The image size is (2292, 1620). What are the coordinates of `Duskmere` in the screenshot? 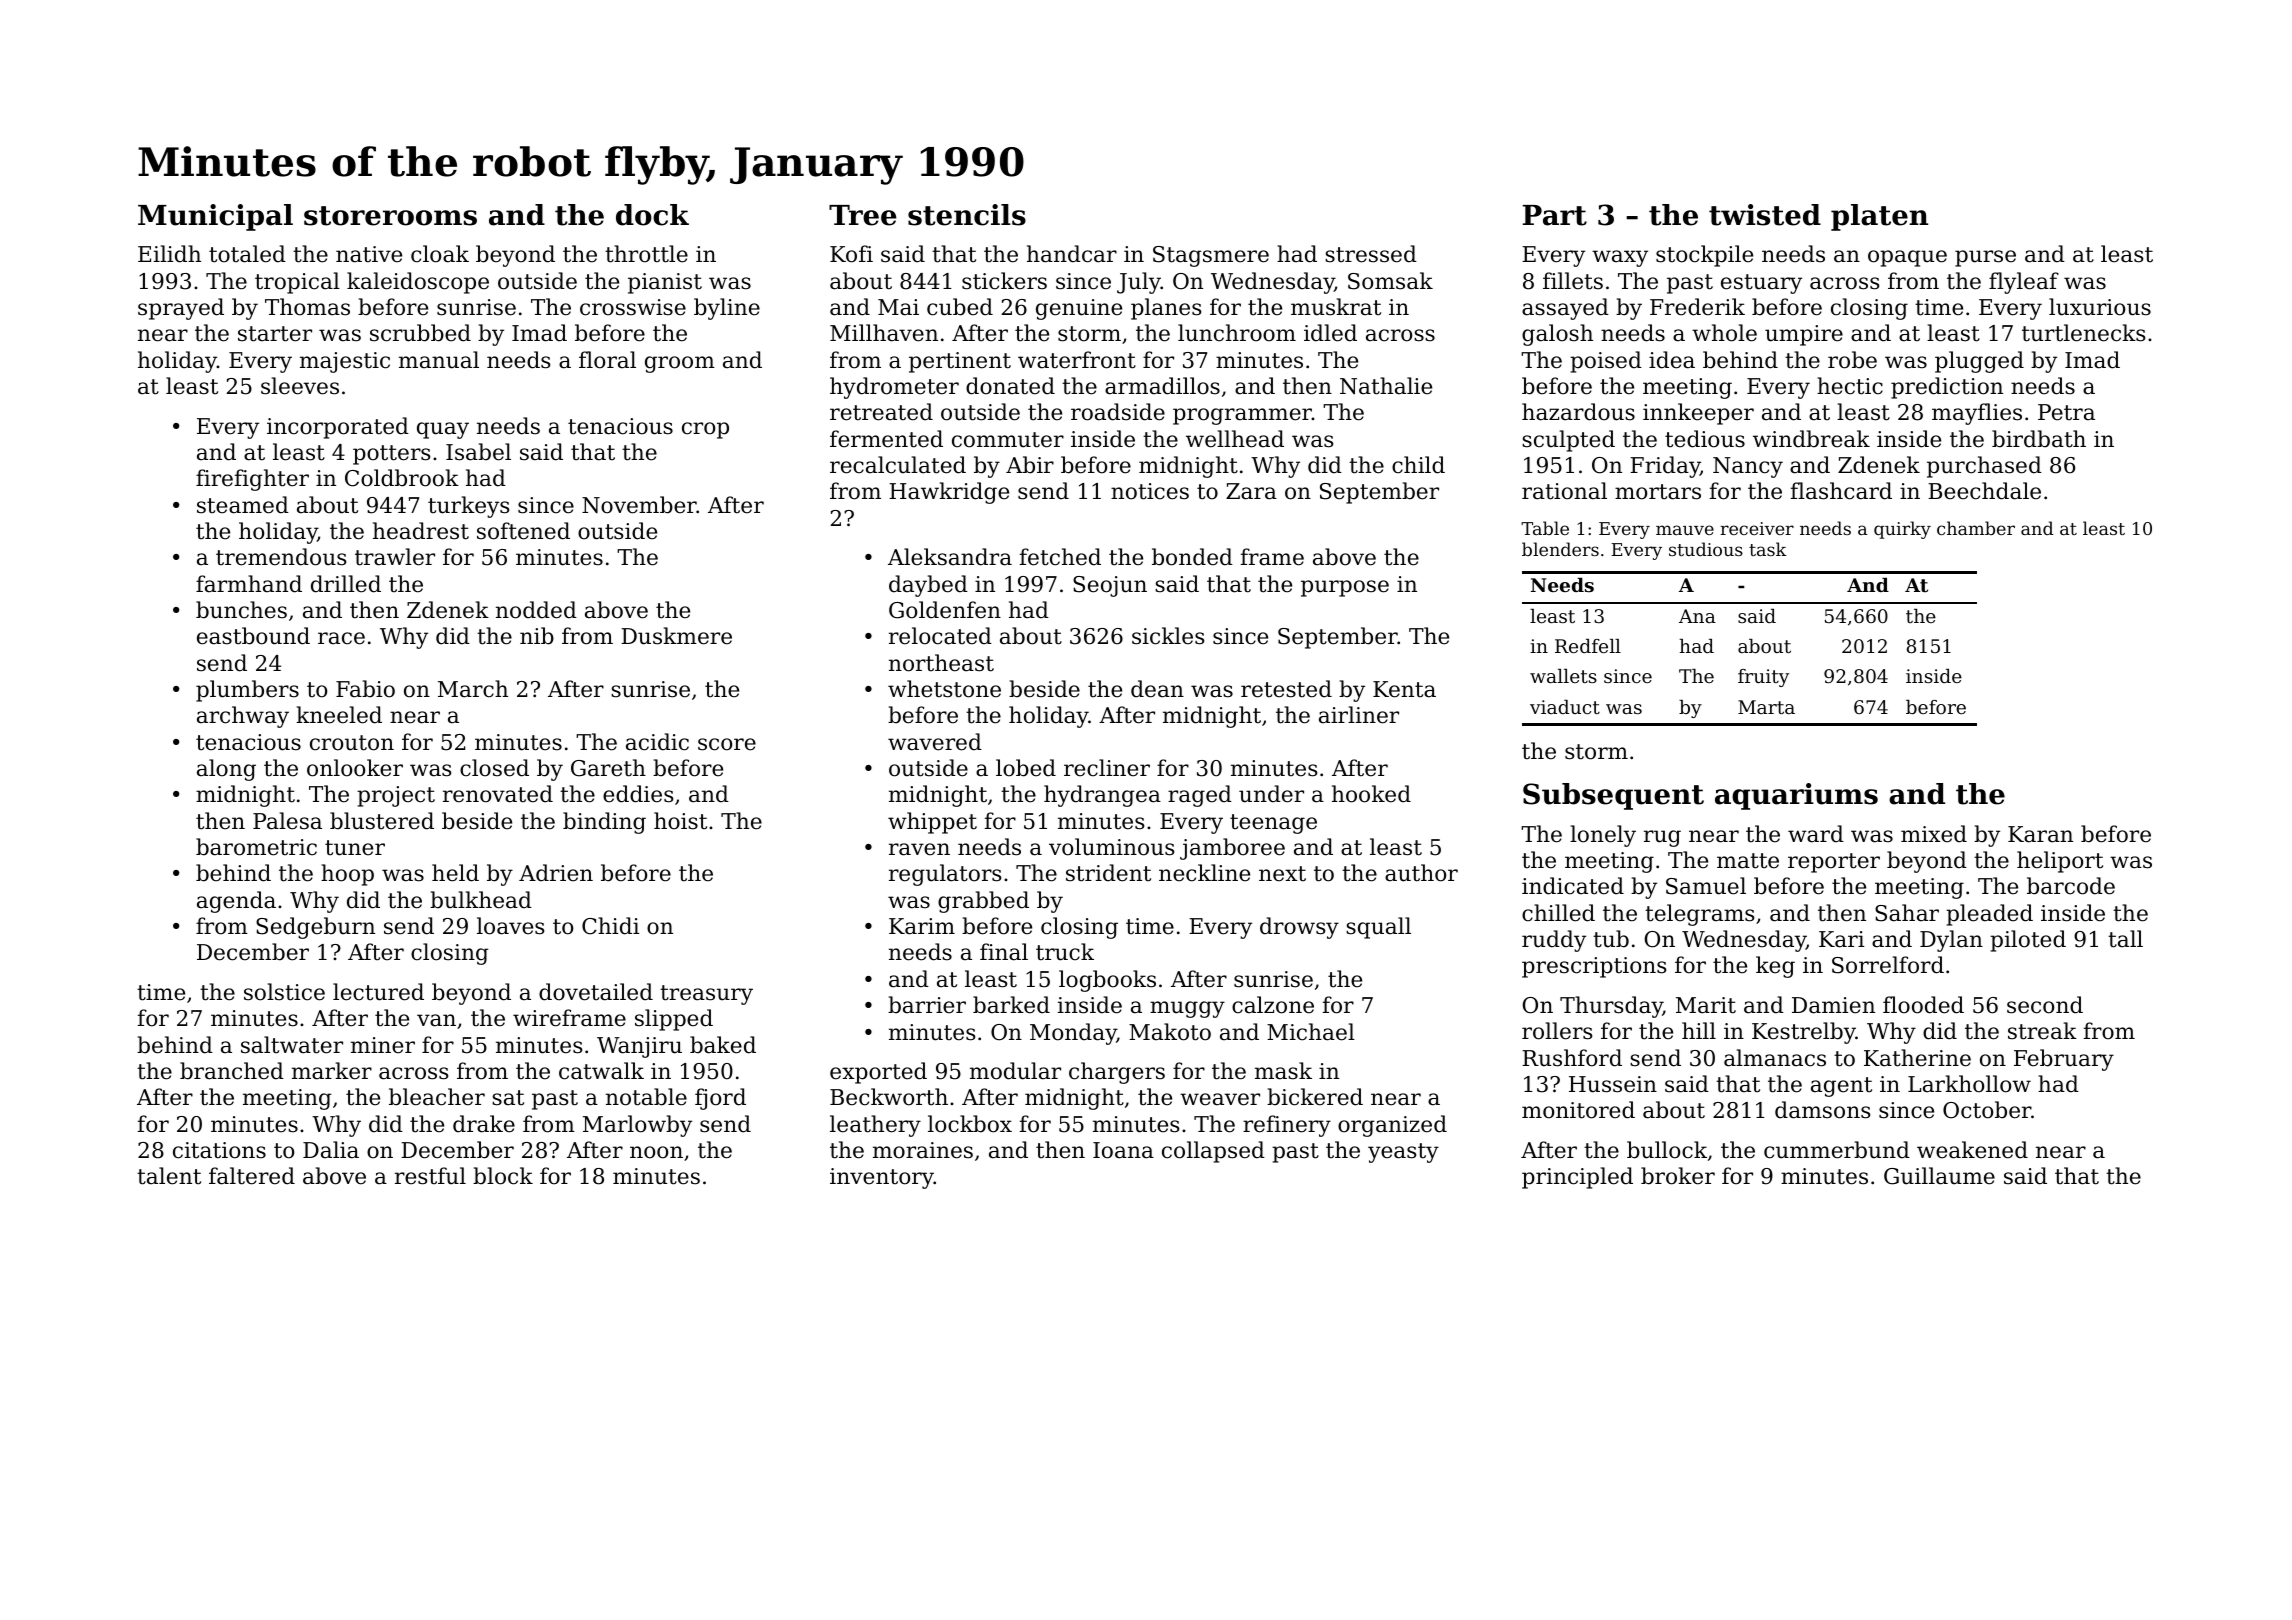 It's located at (676, 636).
